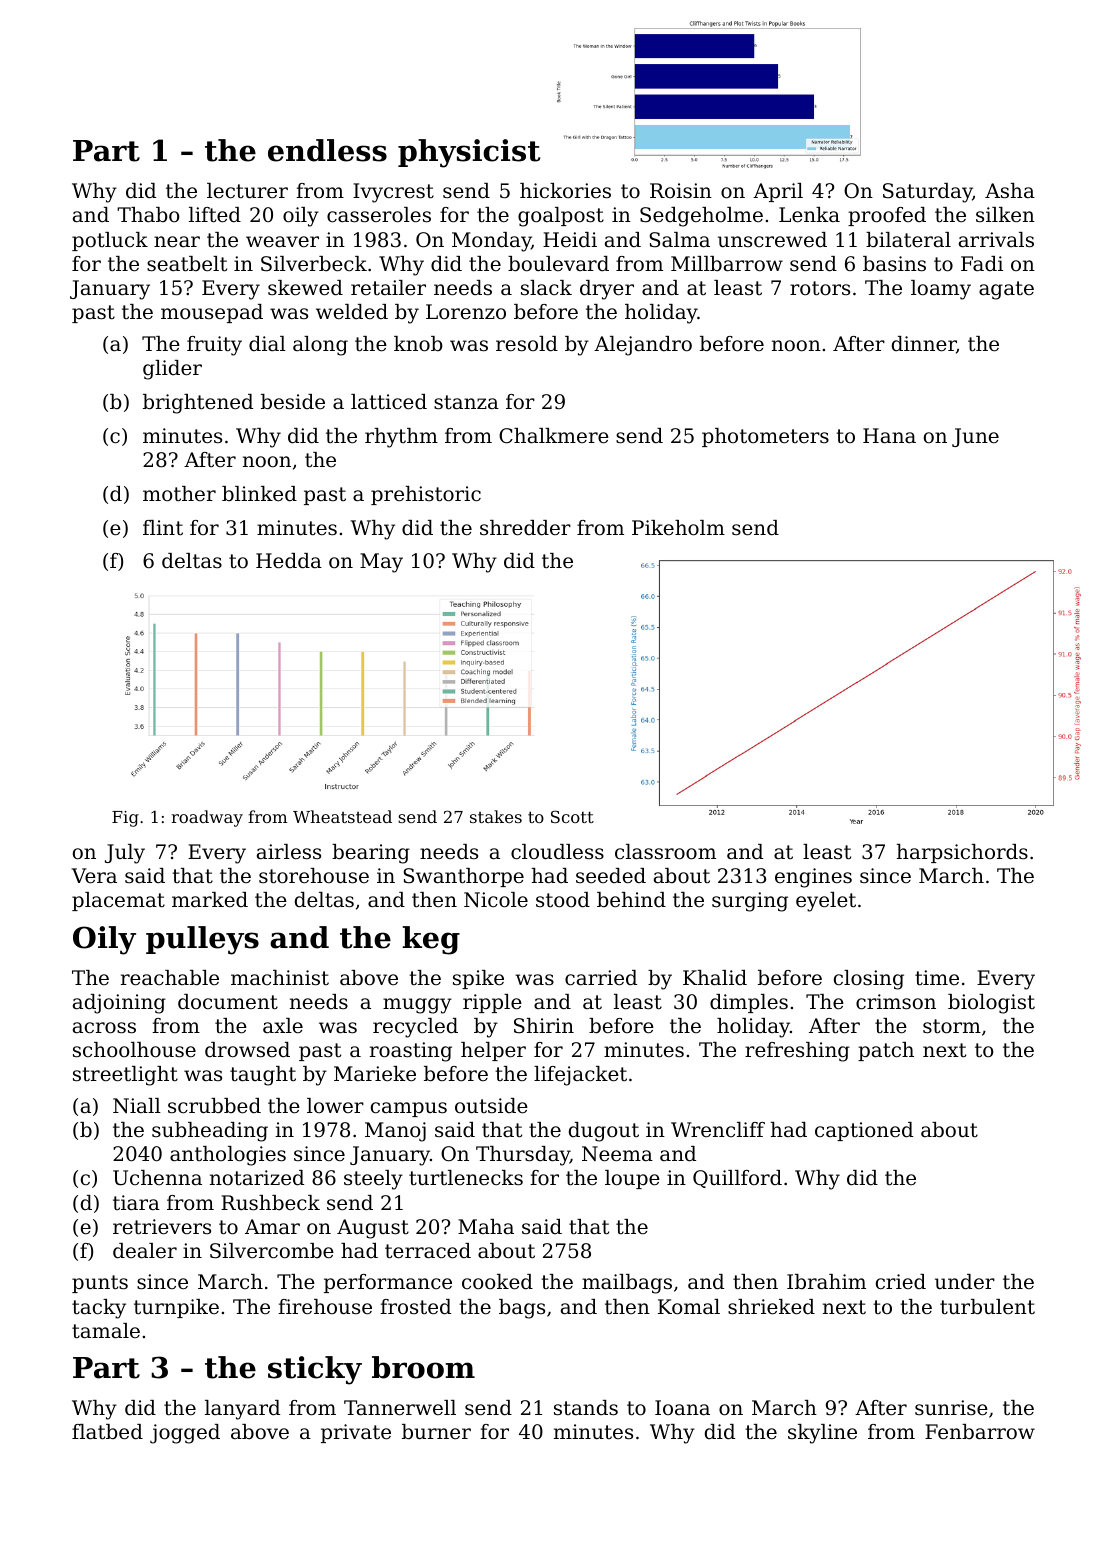 Image resolution: width=1107 pixels, height=1566 pixels. What do you see at coordinates (962, 853) in the screenshot?
I see `harpsichords` at bounding box center [962, 853].
